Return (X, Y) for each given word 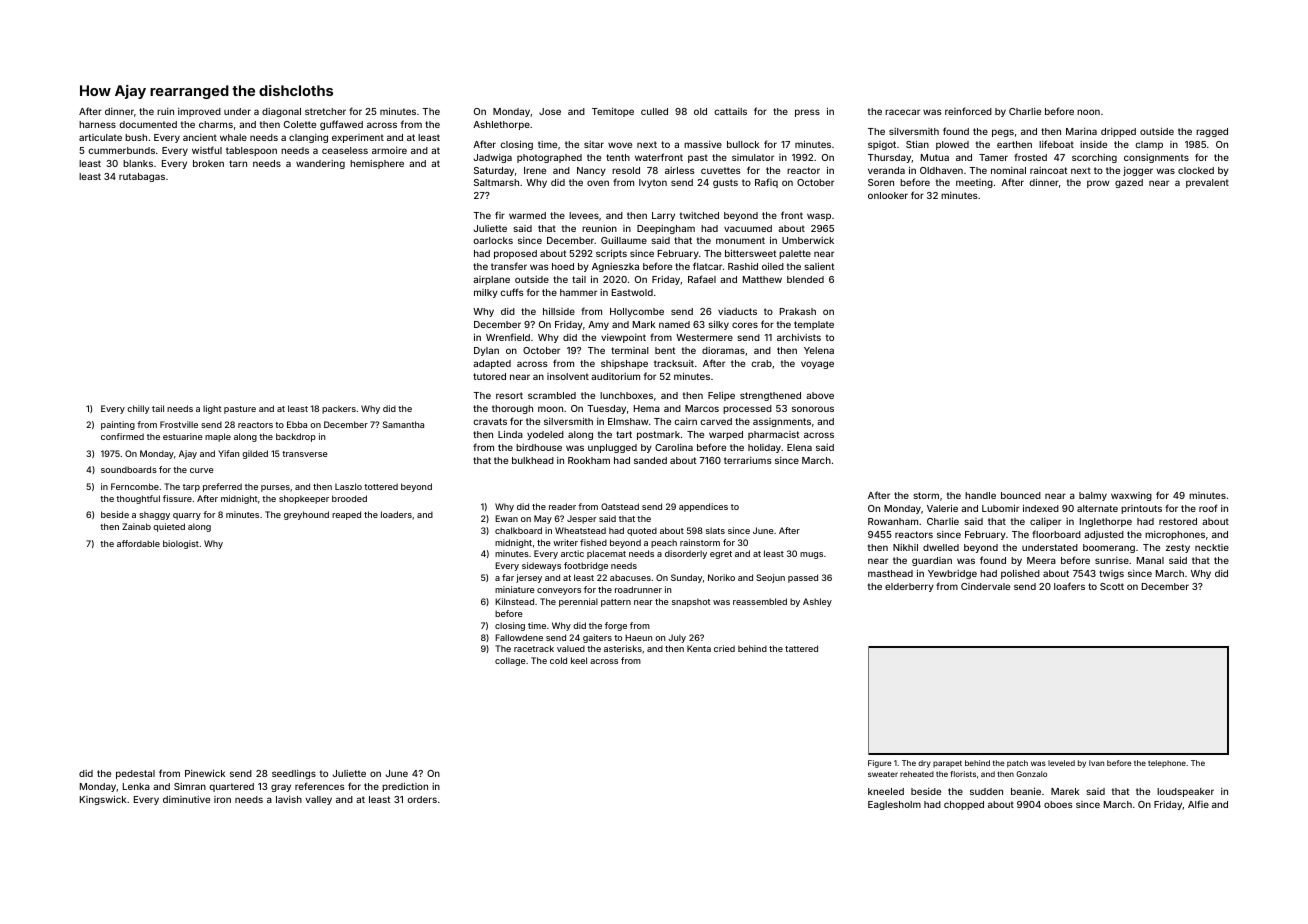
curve (202, 470)
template (814, 325)
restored (1178, 521)
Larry (663, 216)
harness (97, 124)
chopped (964, 805)
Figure (880, 764)
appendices (703, 507)
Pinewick (205, 773)
